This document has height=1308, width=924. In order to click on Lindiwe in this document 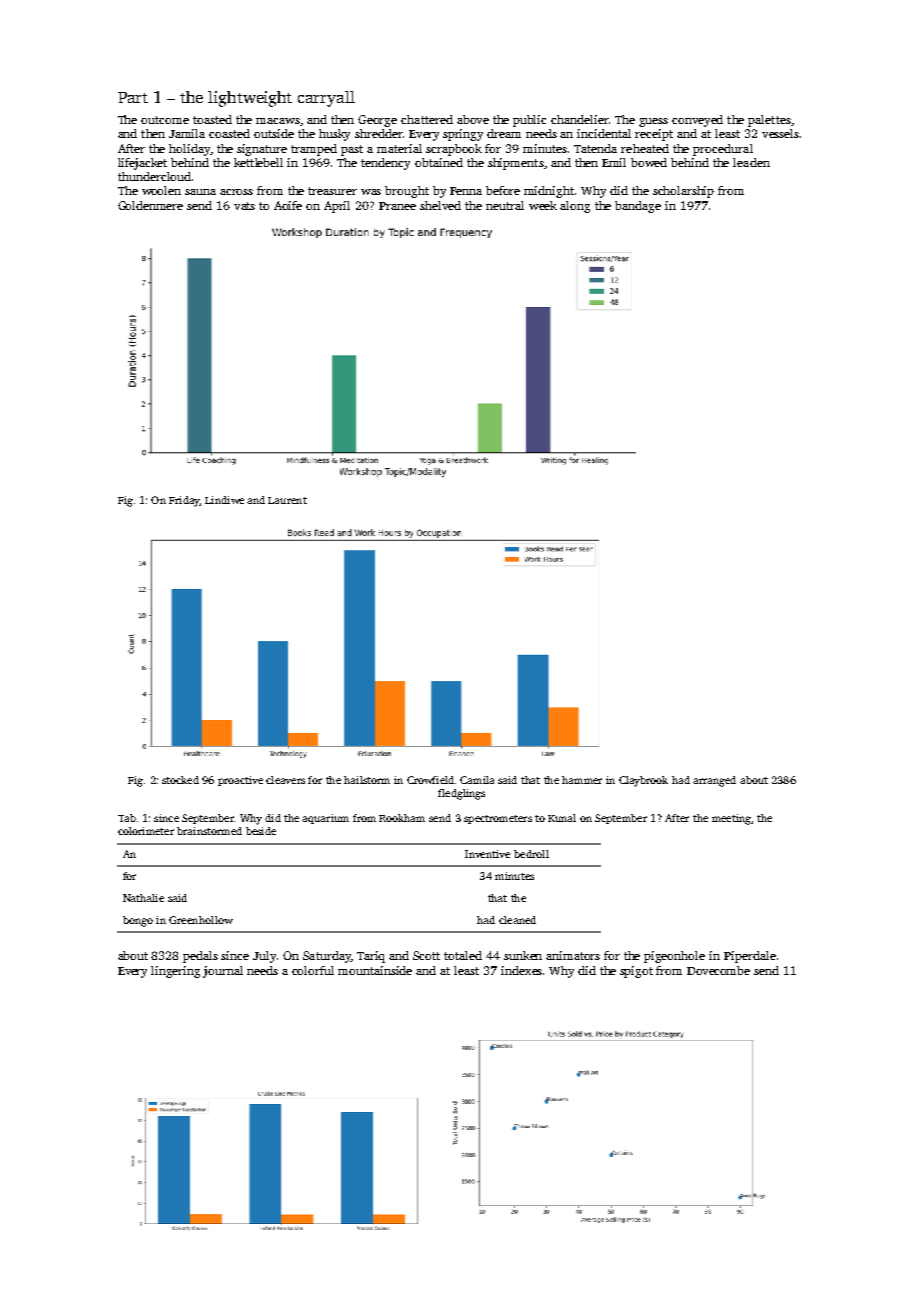, I will do `click(224, 500)`.
